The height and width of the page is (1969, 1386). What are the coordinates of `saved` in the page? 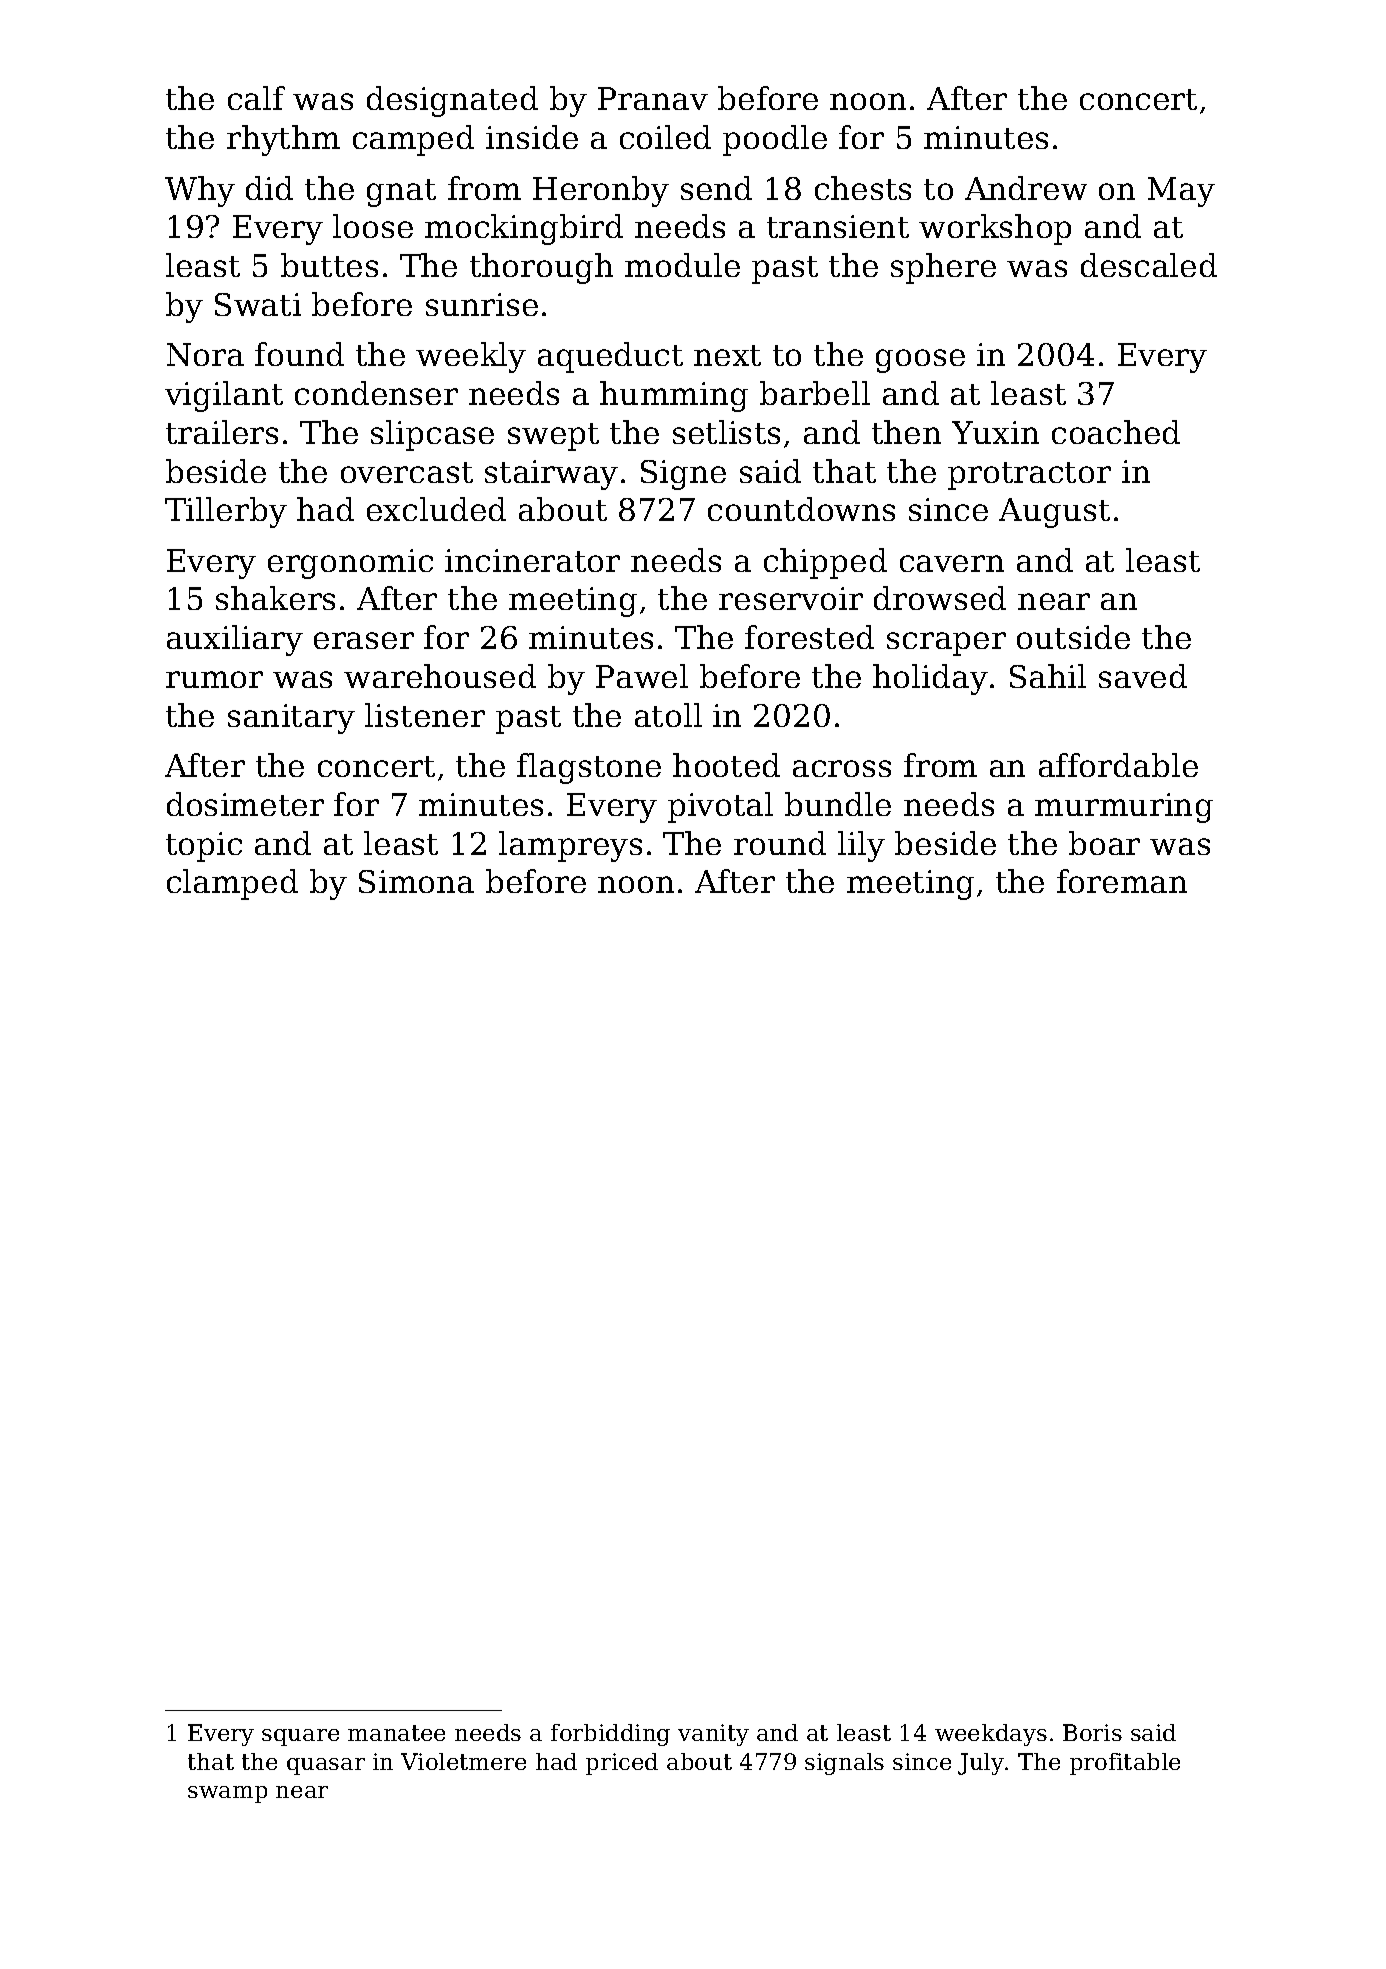 It's located at (1143, 676).
